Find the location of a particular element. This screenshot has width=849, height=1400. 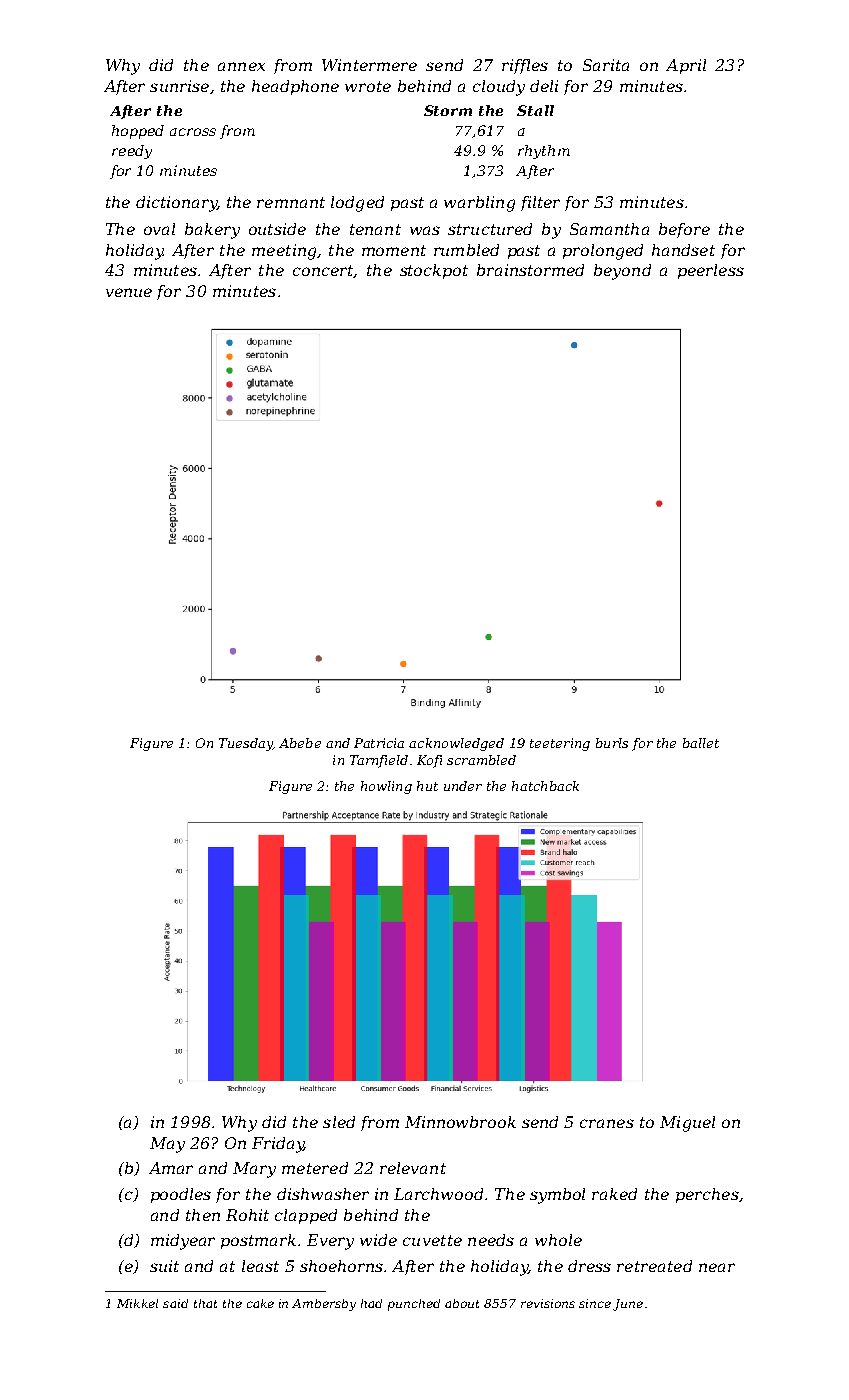

oval is located at coordinates (159, 229).
